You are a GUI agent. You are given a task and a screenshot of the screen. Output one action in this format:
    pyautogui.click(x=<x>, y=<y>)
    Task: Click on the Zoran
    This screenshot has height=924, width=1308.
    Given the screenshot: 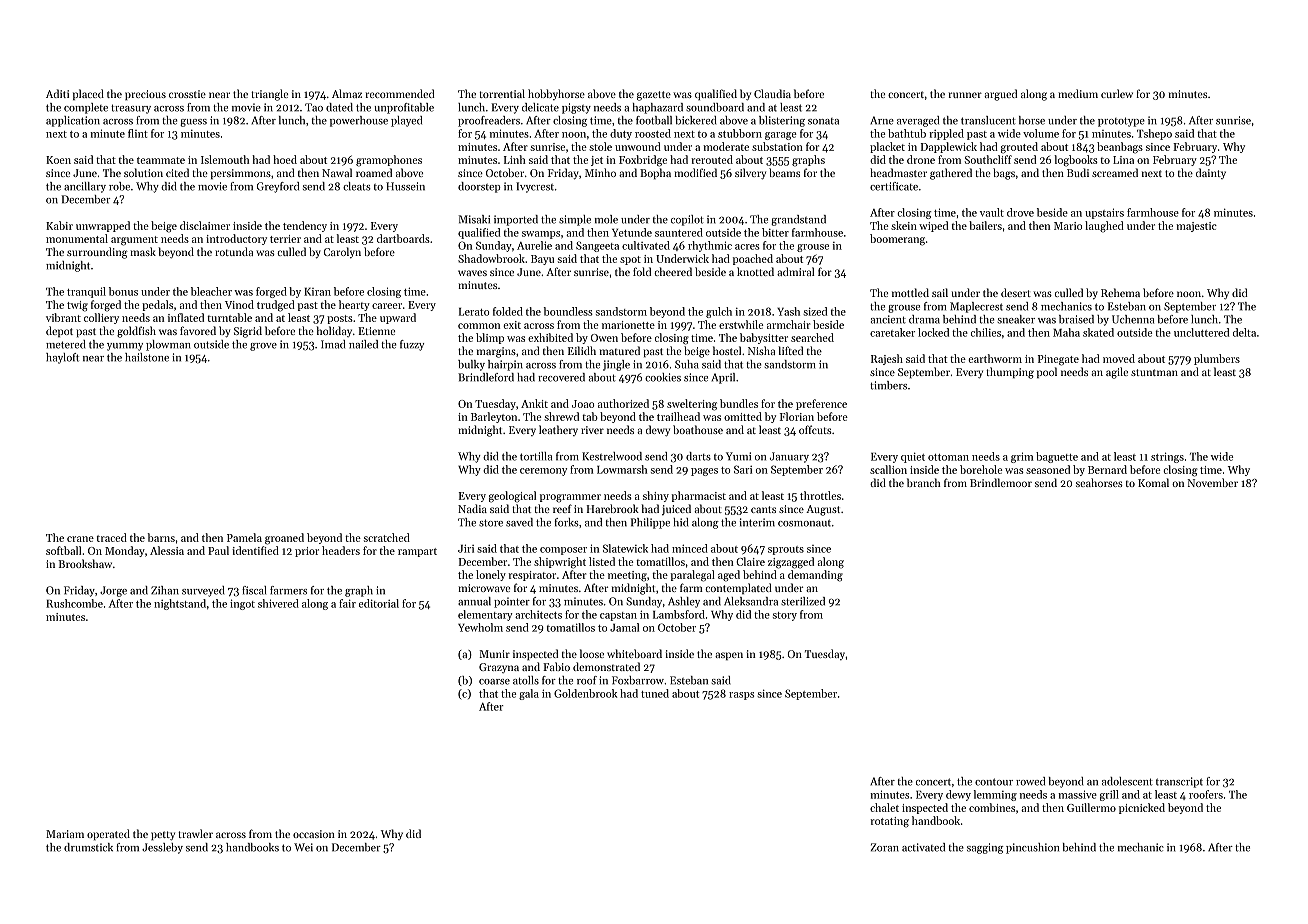 What is the action you would take?
    pyautogui.click(x=885, y=847)
